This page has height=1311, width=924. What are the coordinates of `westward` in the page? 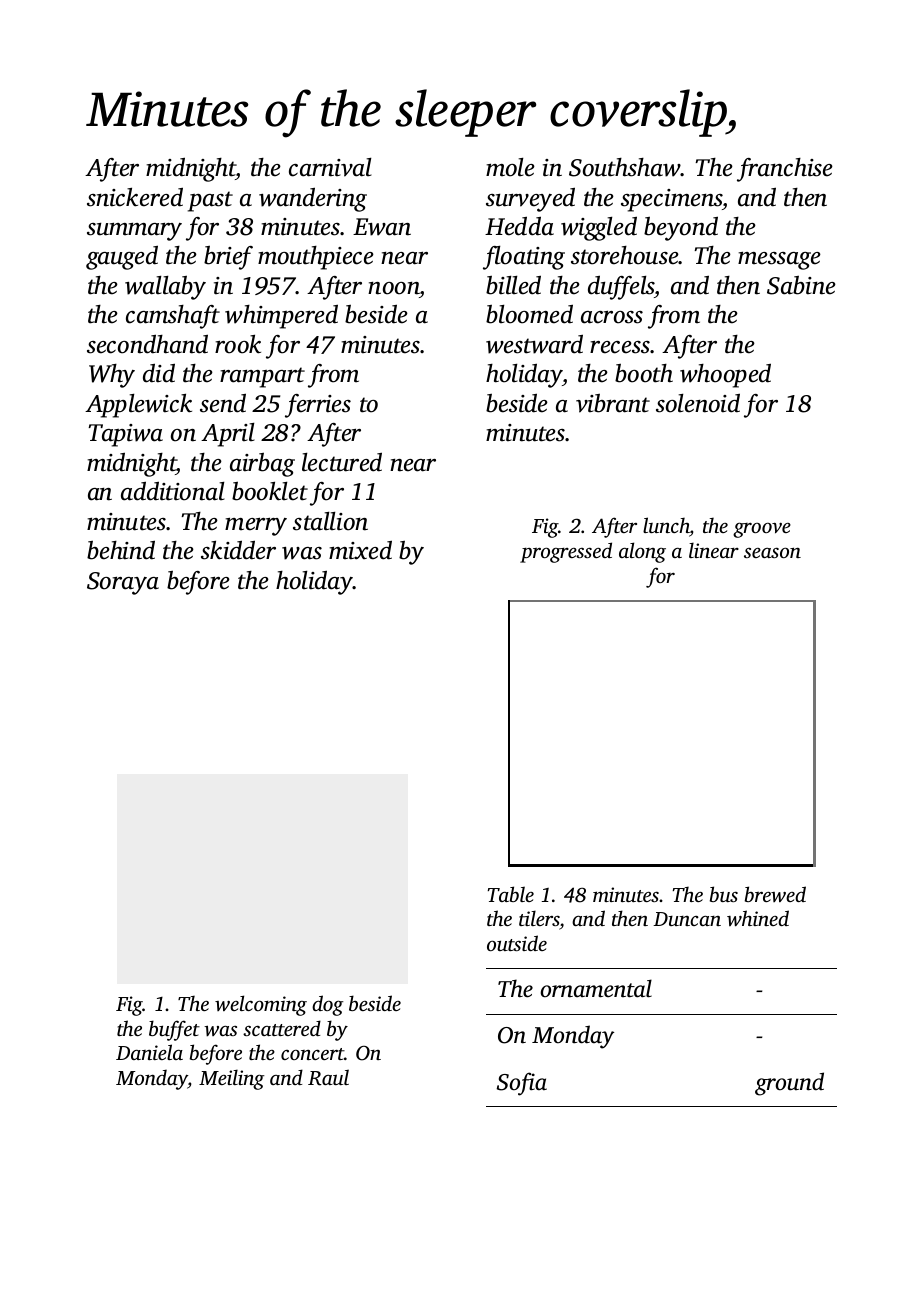 It's located at (534, 344).
